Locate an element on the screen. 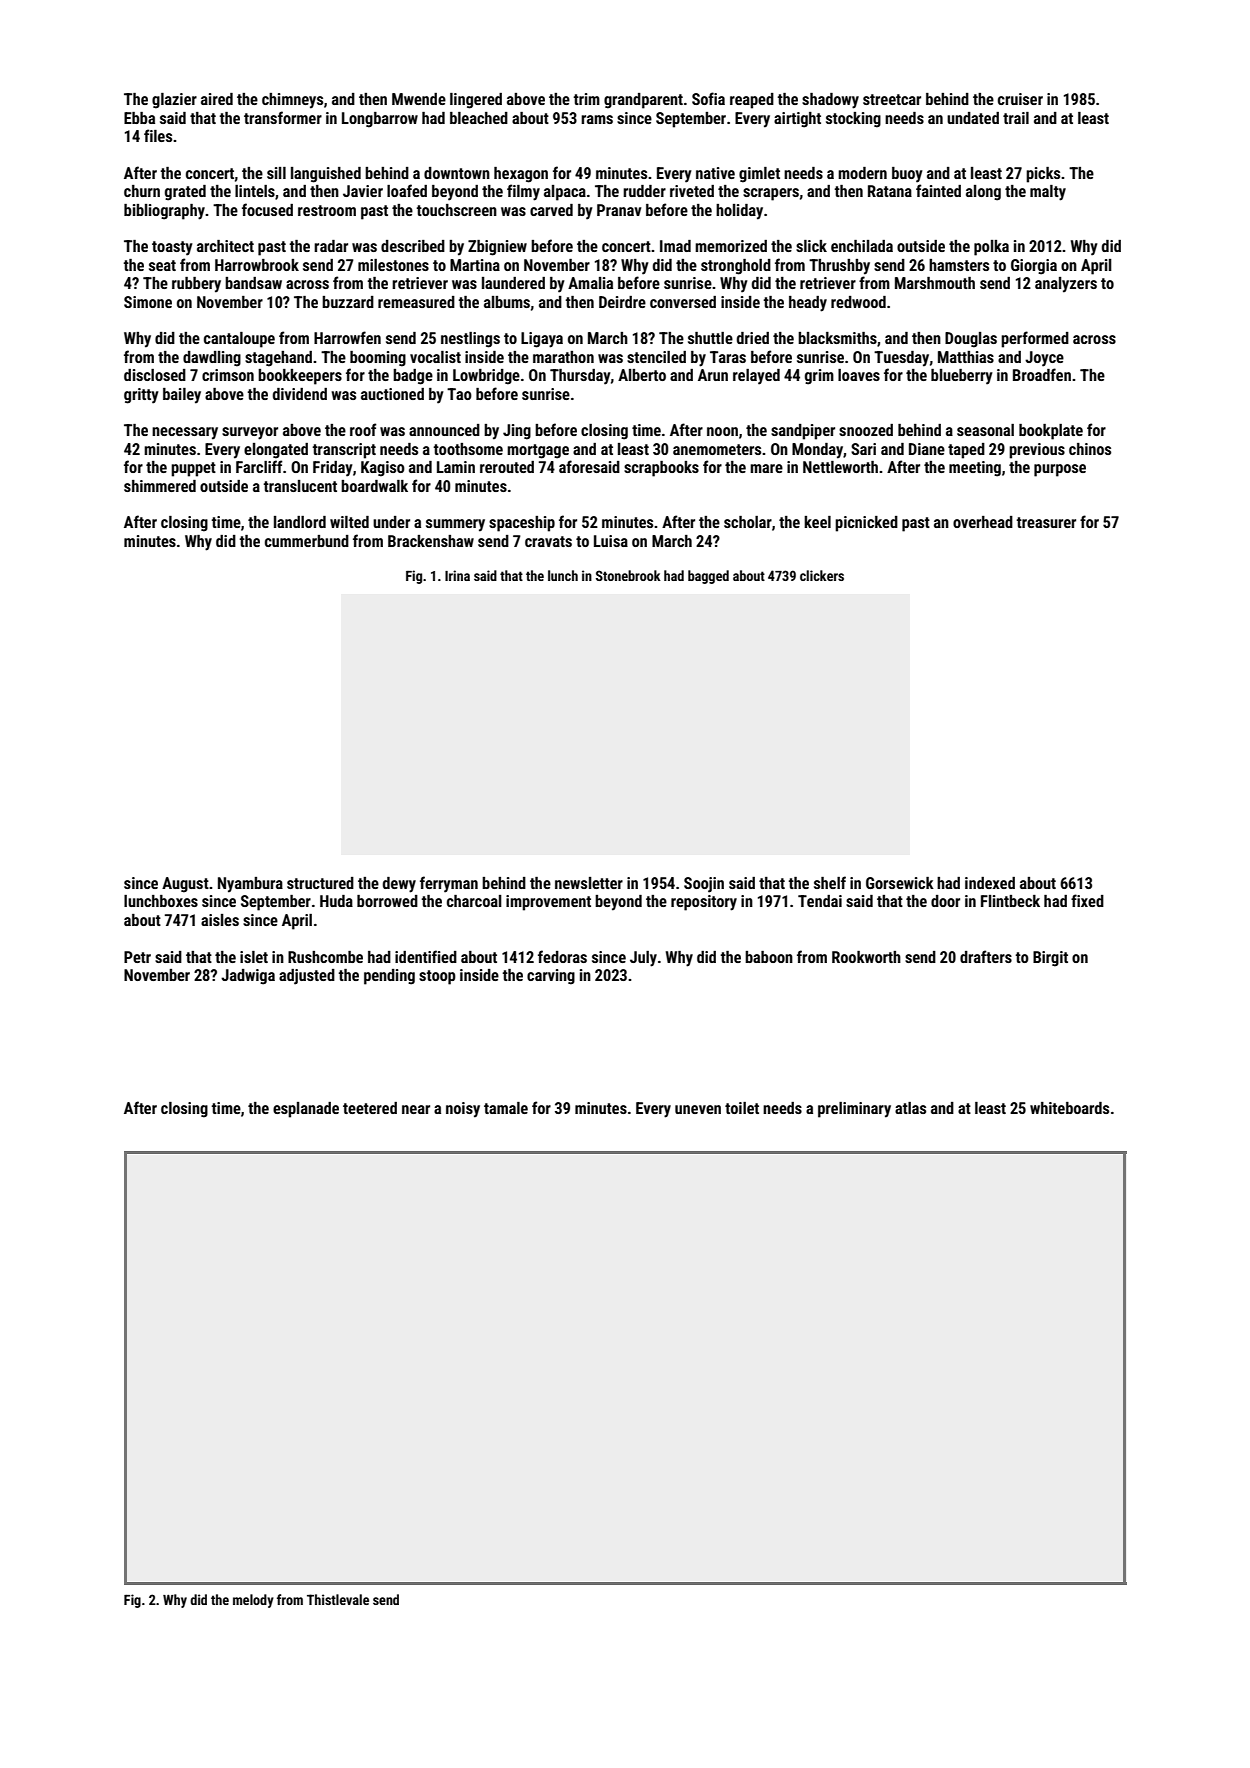 This screenshot has width=1250, height=1768. whiteboards is located at coordinates (1069, 1108).
